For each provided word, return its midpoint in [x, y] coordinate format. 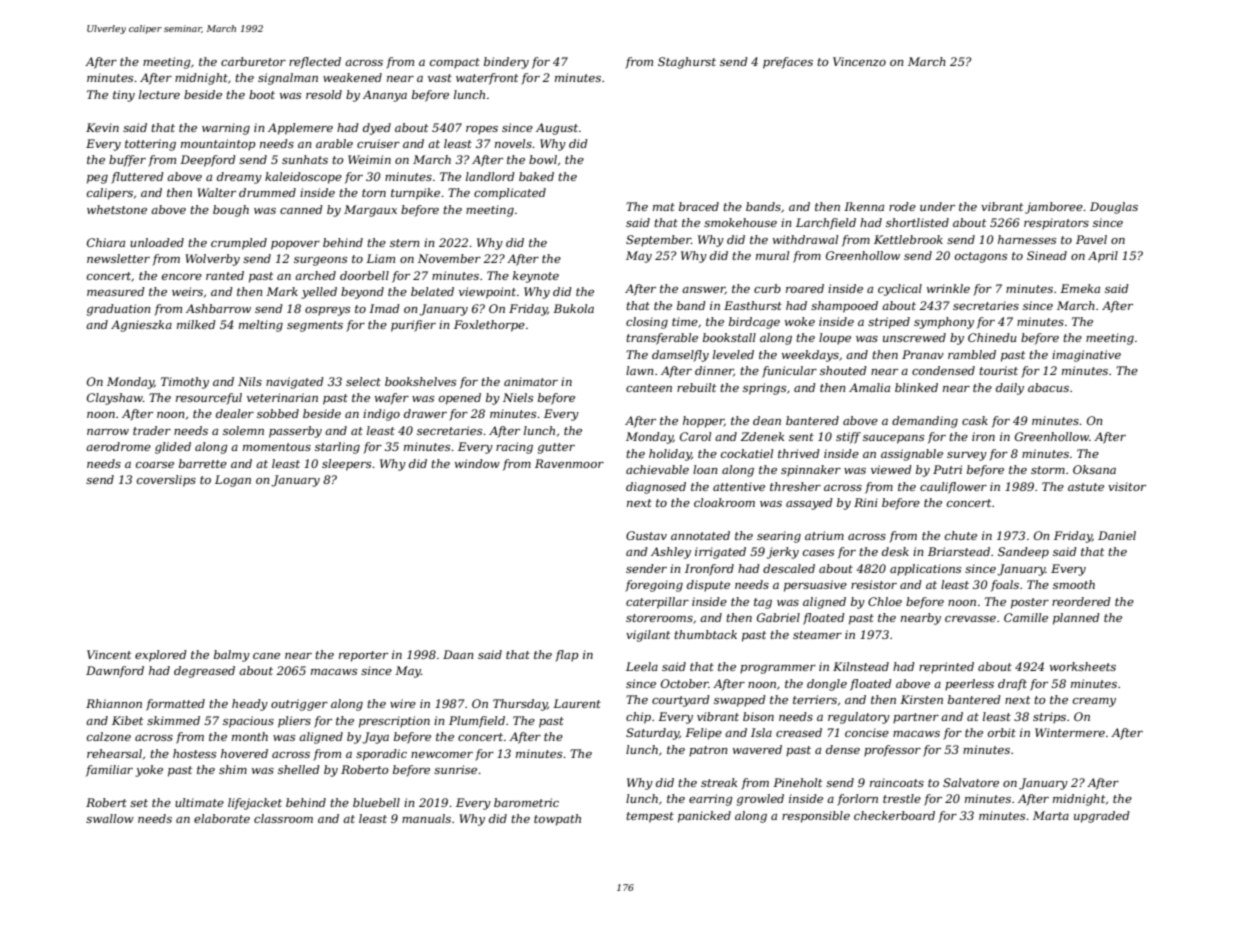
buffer [127, 161]
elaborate [222, 818]
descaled [789, 568]
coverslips [166, 481]
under [937, 206]
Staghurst [687, 63]
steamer [817, 635]
